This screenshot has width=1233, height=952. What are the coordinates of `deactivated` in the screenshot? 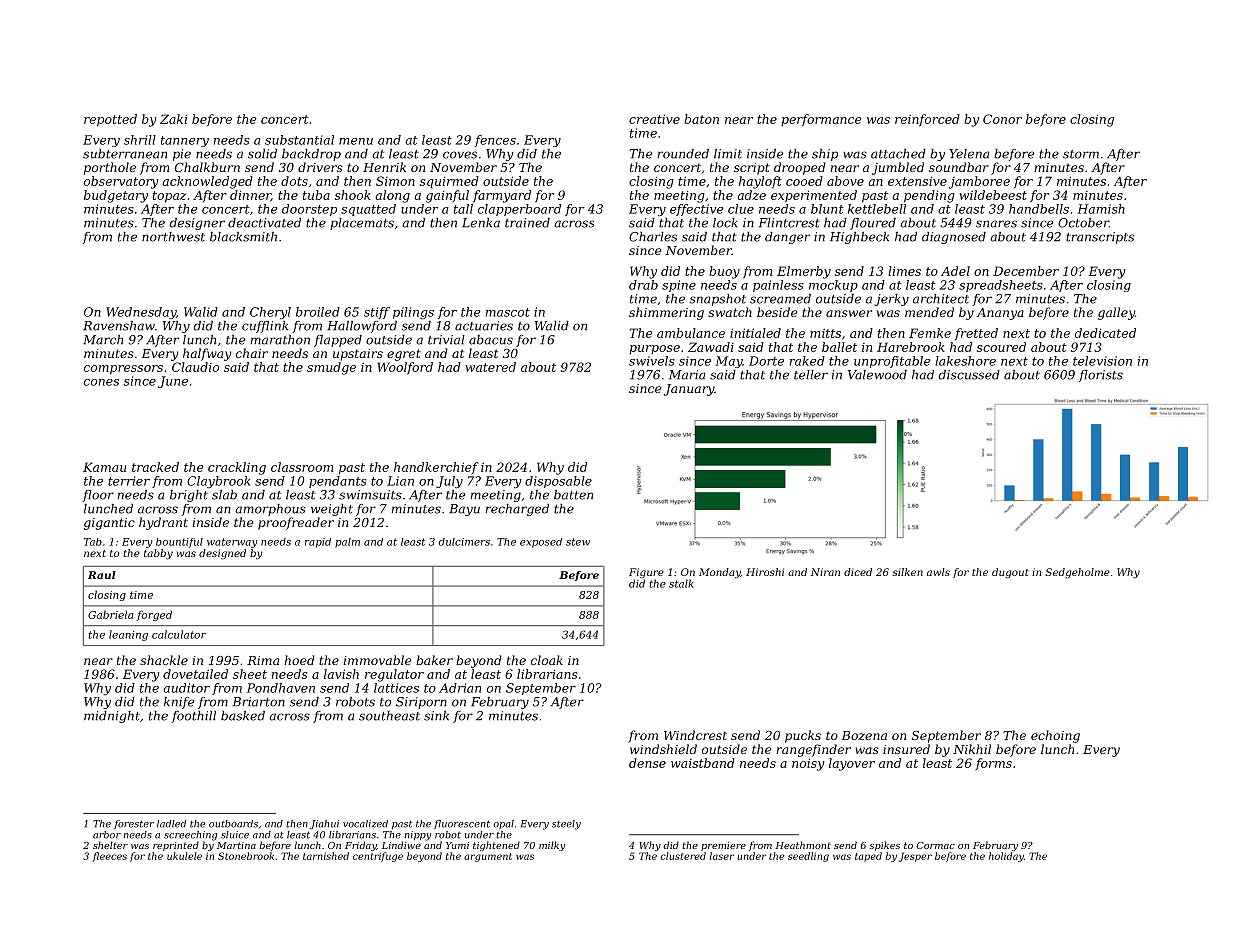 It's located at (264, 223).
